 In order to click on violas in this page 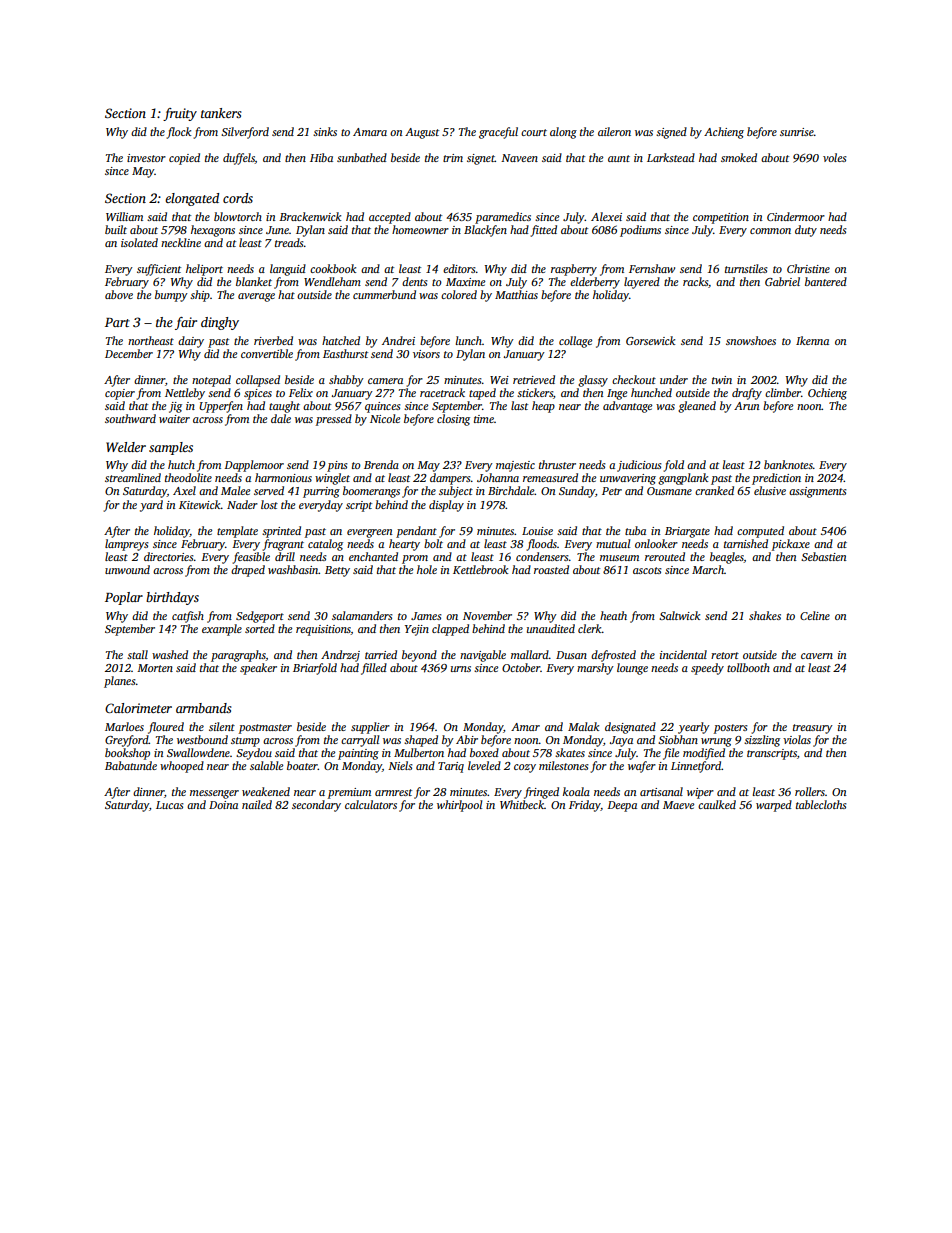, I will do `click(797, 739)`.
